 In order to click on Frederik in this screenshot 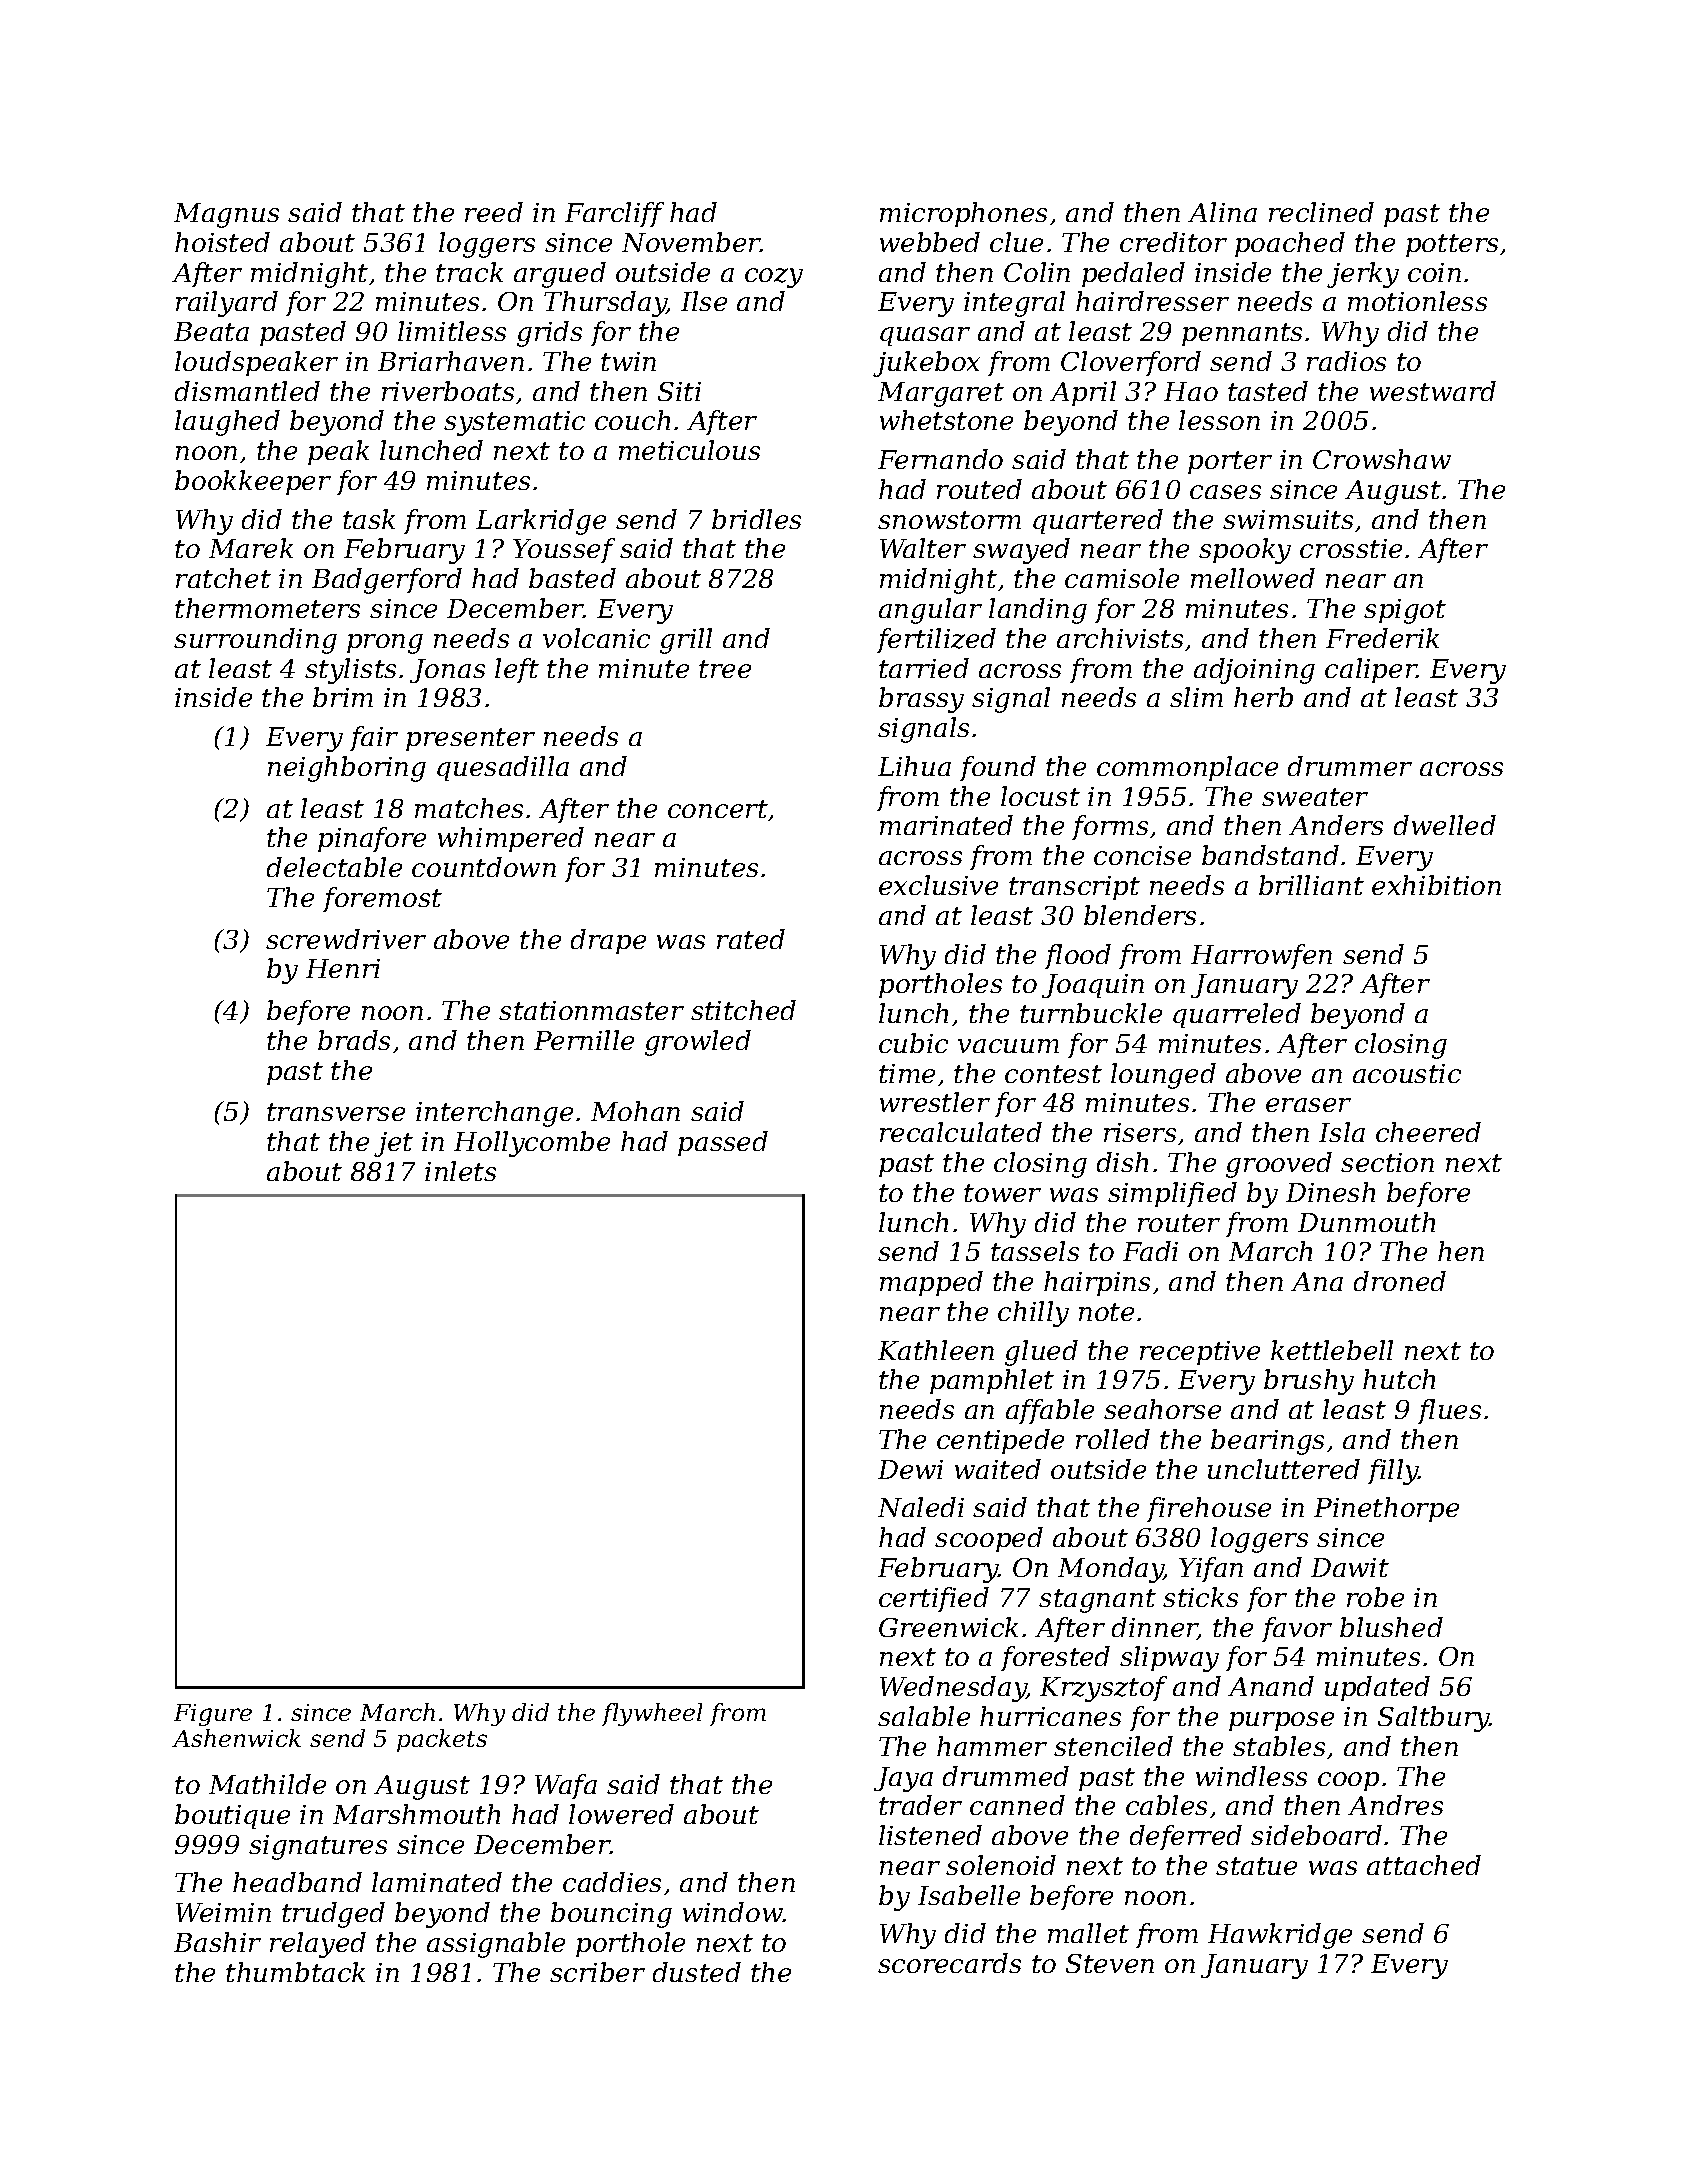, I will do `click(1382, 638)`.
